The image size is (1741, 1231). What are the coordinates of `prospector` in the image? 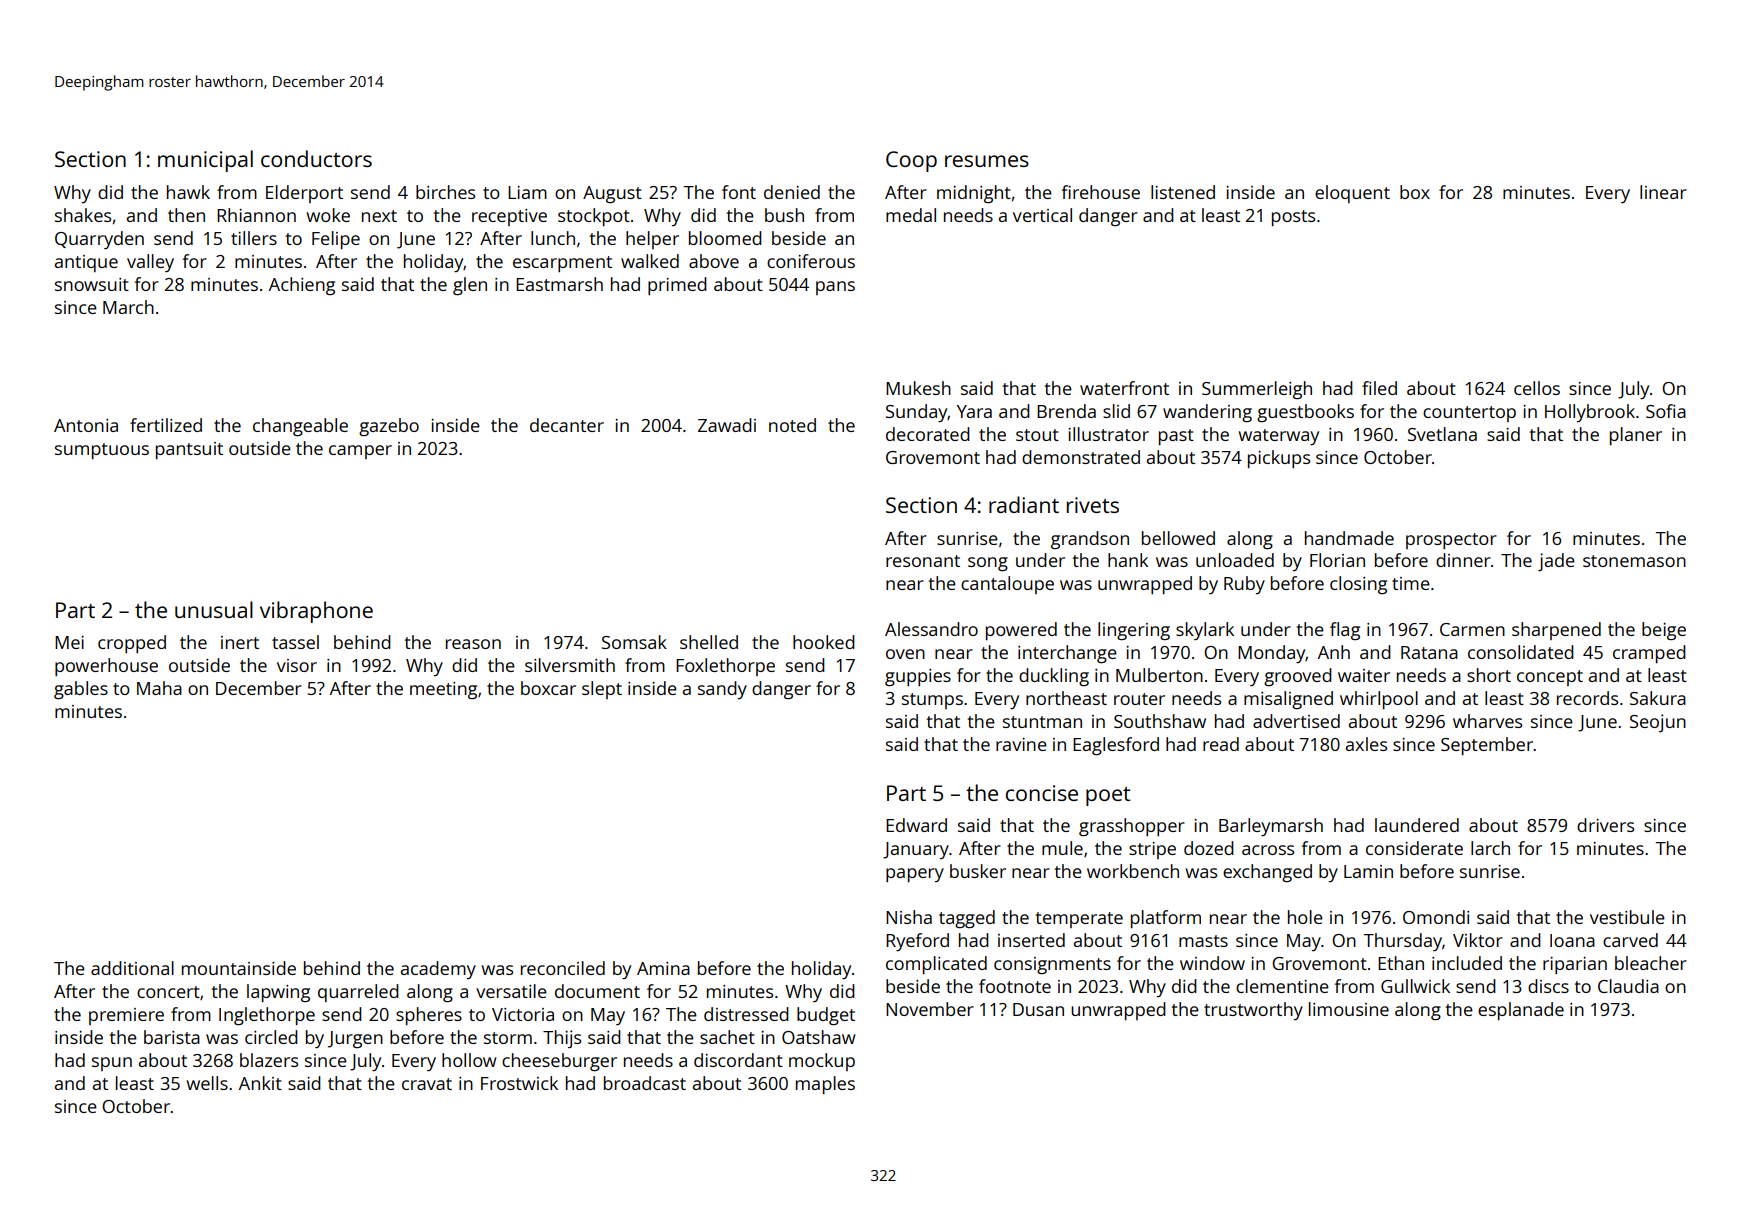 It's located at (1451, 541).
